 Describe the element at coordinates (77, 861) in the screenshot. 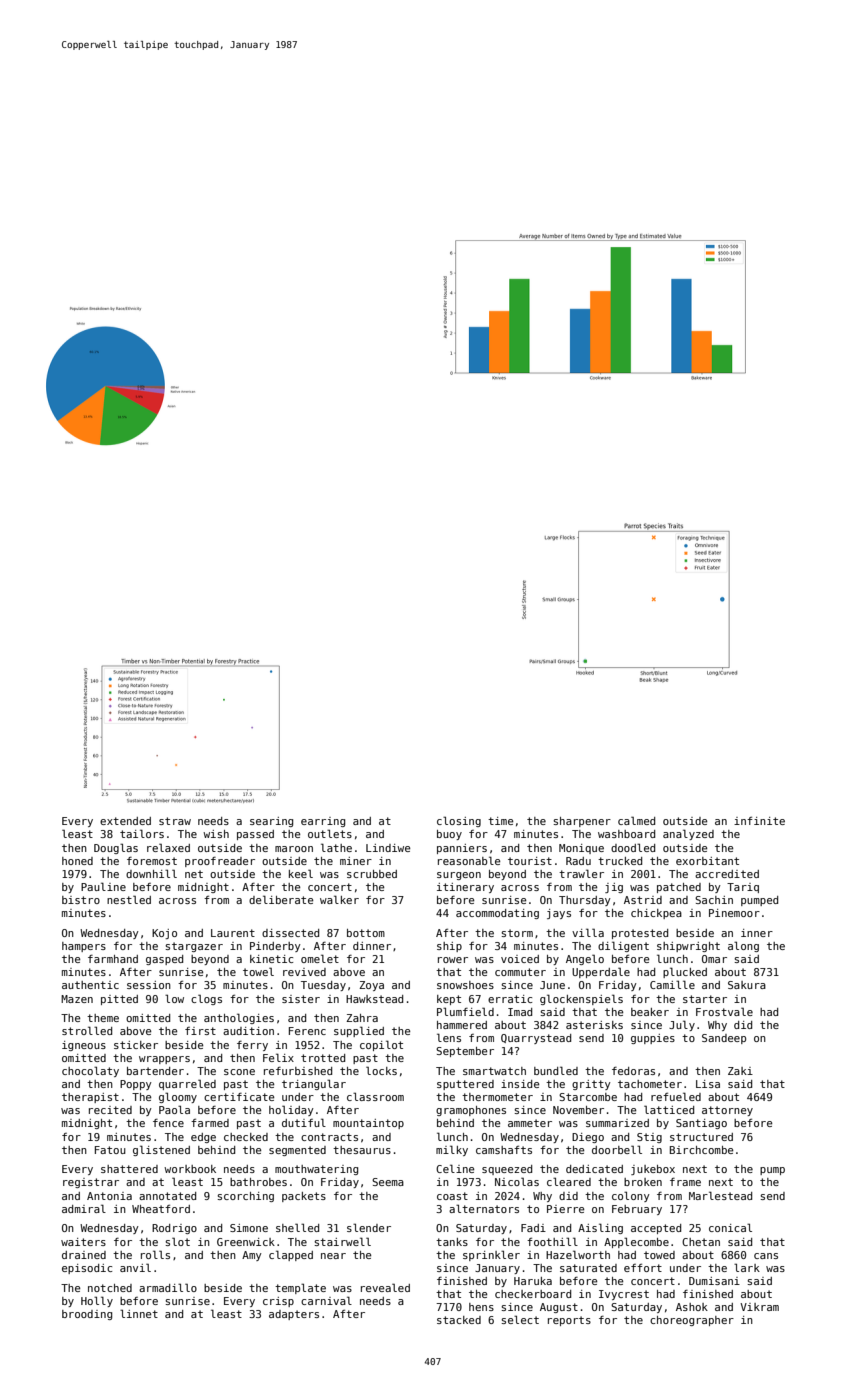

I see `honed` at that location.
